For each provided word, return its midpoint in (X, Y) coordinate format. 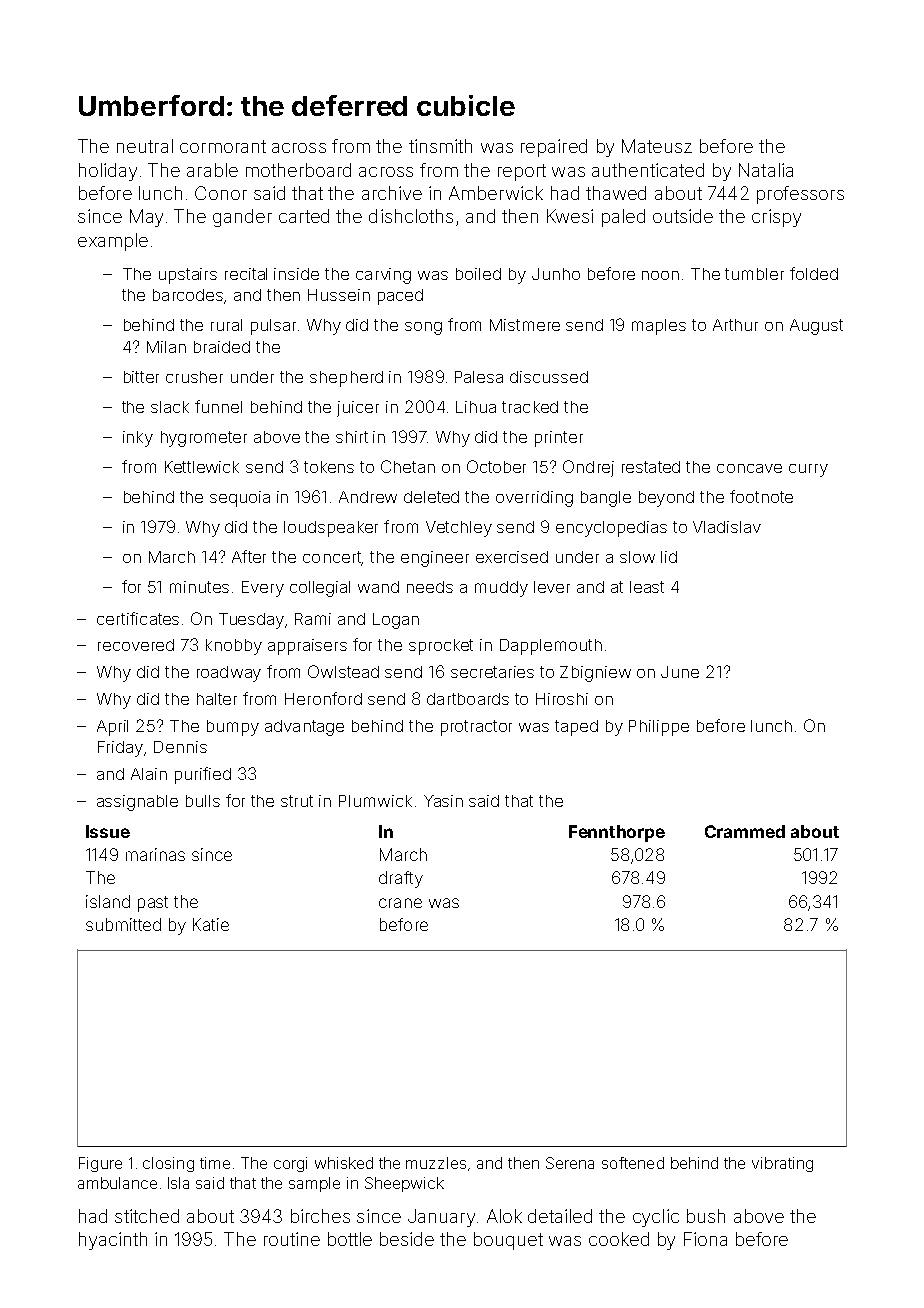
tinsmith (440, 146)
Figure (100, 1164)
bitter (141, 377)
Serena (570, 1163)
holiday (108, 172)
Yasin (443, 801)
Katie (211, 924)
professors (800, 195)
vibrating (782, 1164)
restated (651, 467)
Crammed (745, 831)
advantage (304, 728)
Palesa (479, 377)
